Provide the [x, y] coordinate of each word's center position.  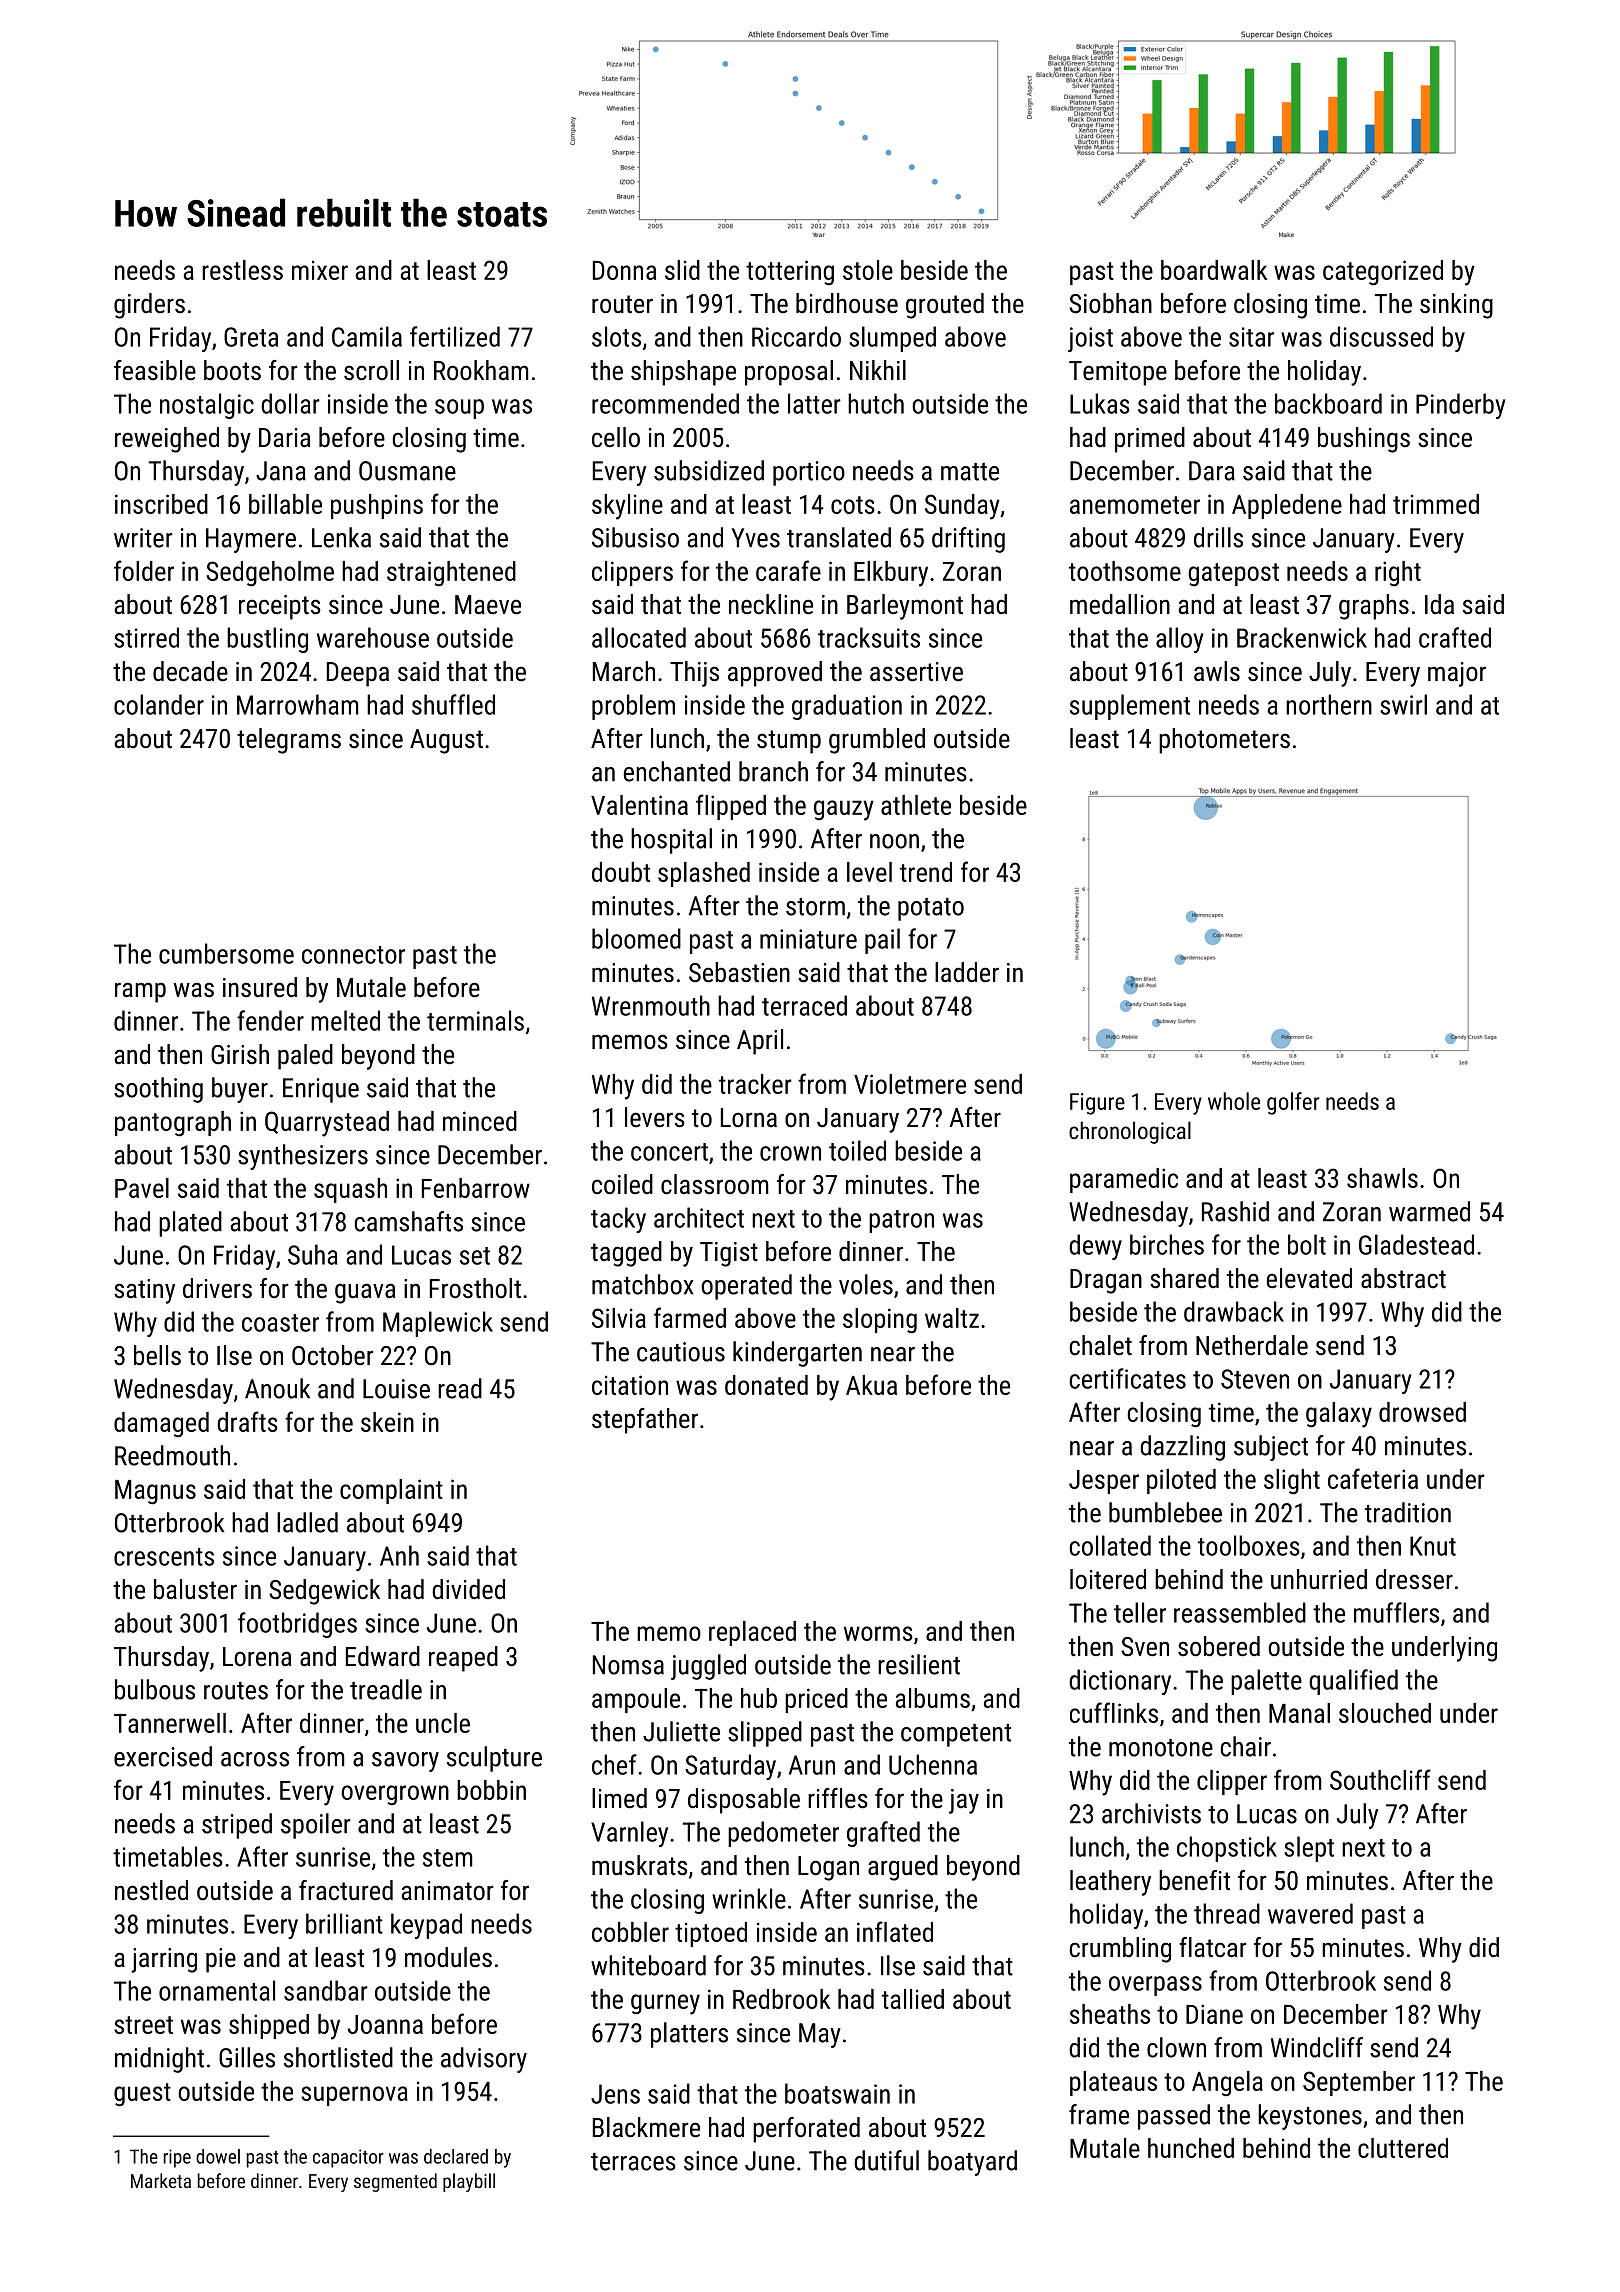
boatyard [972, 2163]
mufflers [1396, 1612]
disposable [744, 1801]
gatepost [1233, 575]
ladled [307, 1522]
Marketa [161, 2180]
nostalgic [207, 406]
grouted [945, 306]
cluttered [1403, 2148]
